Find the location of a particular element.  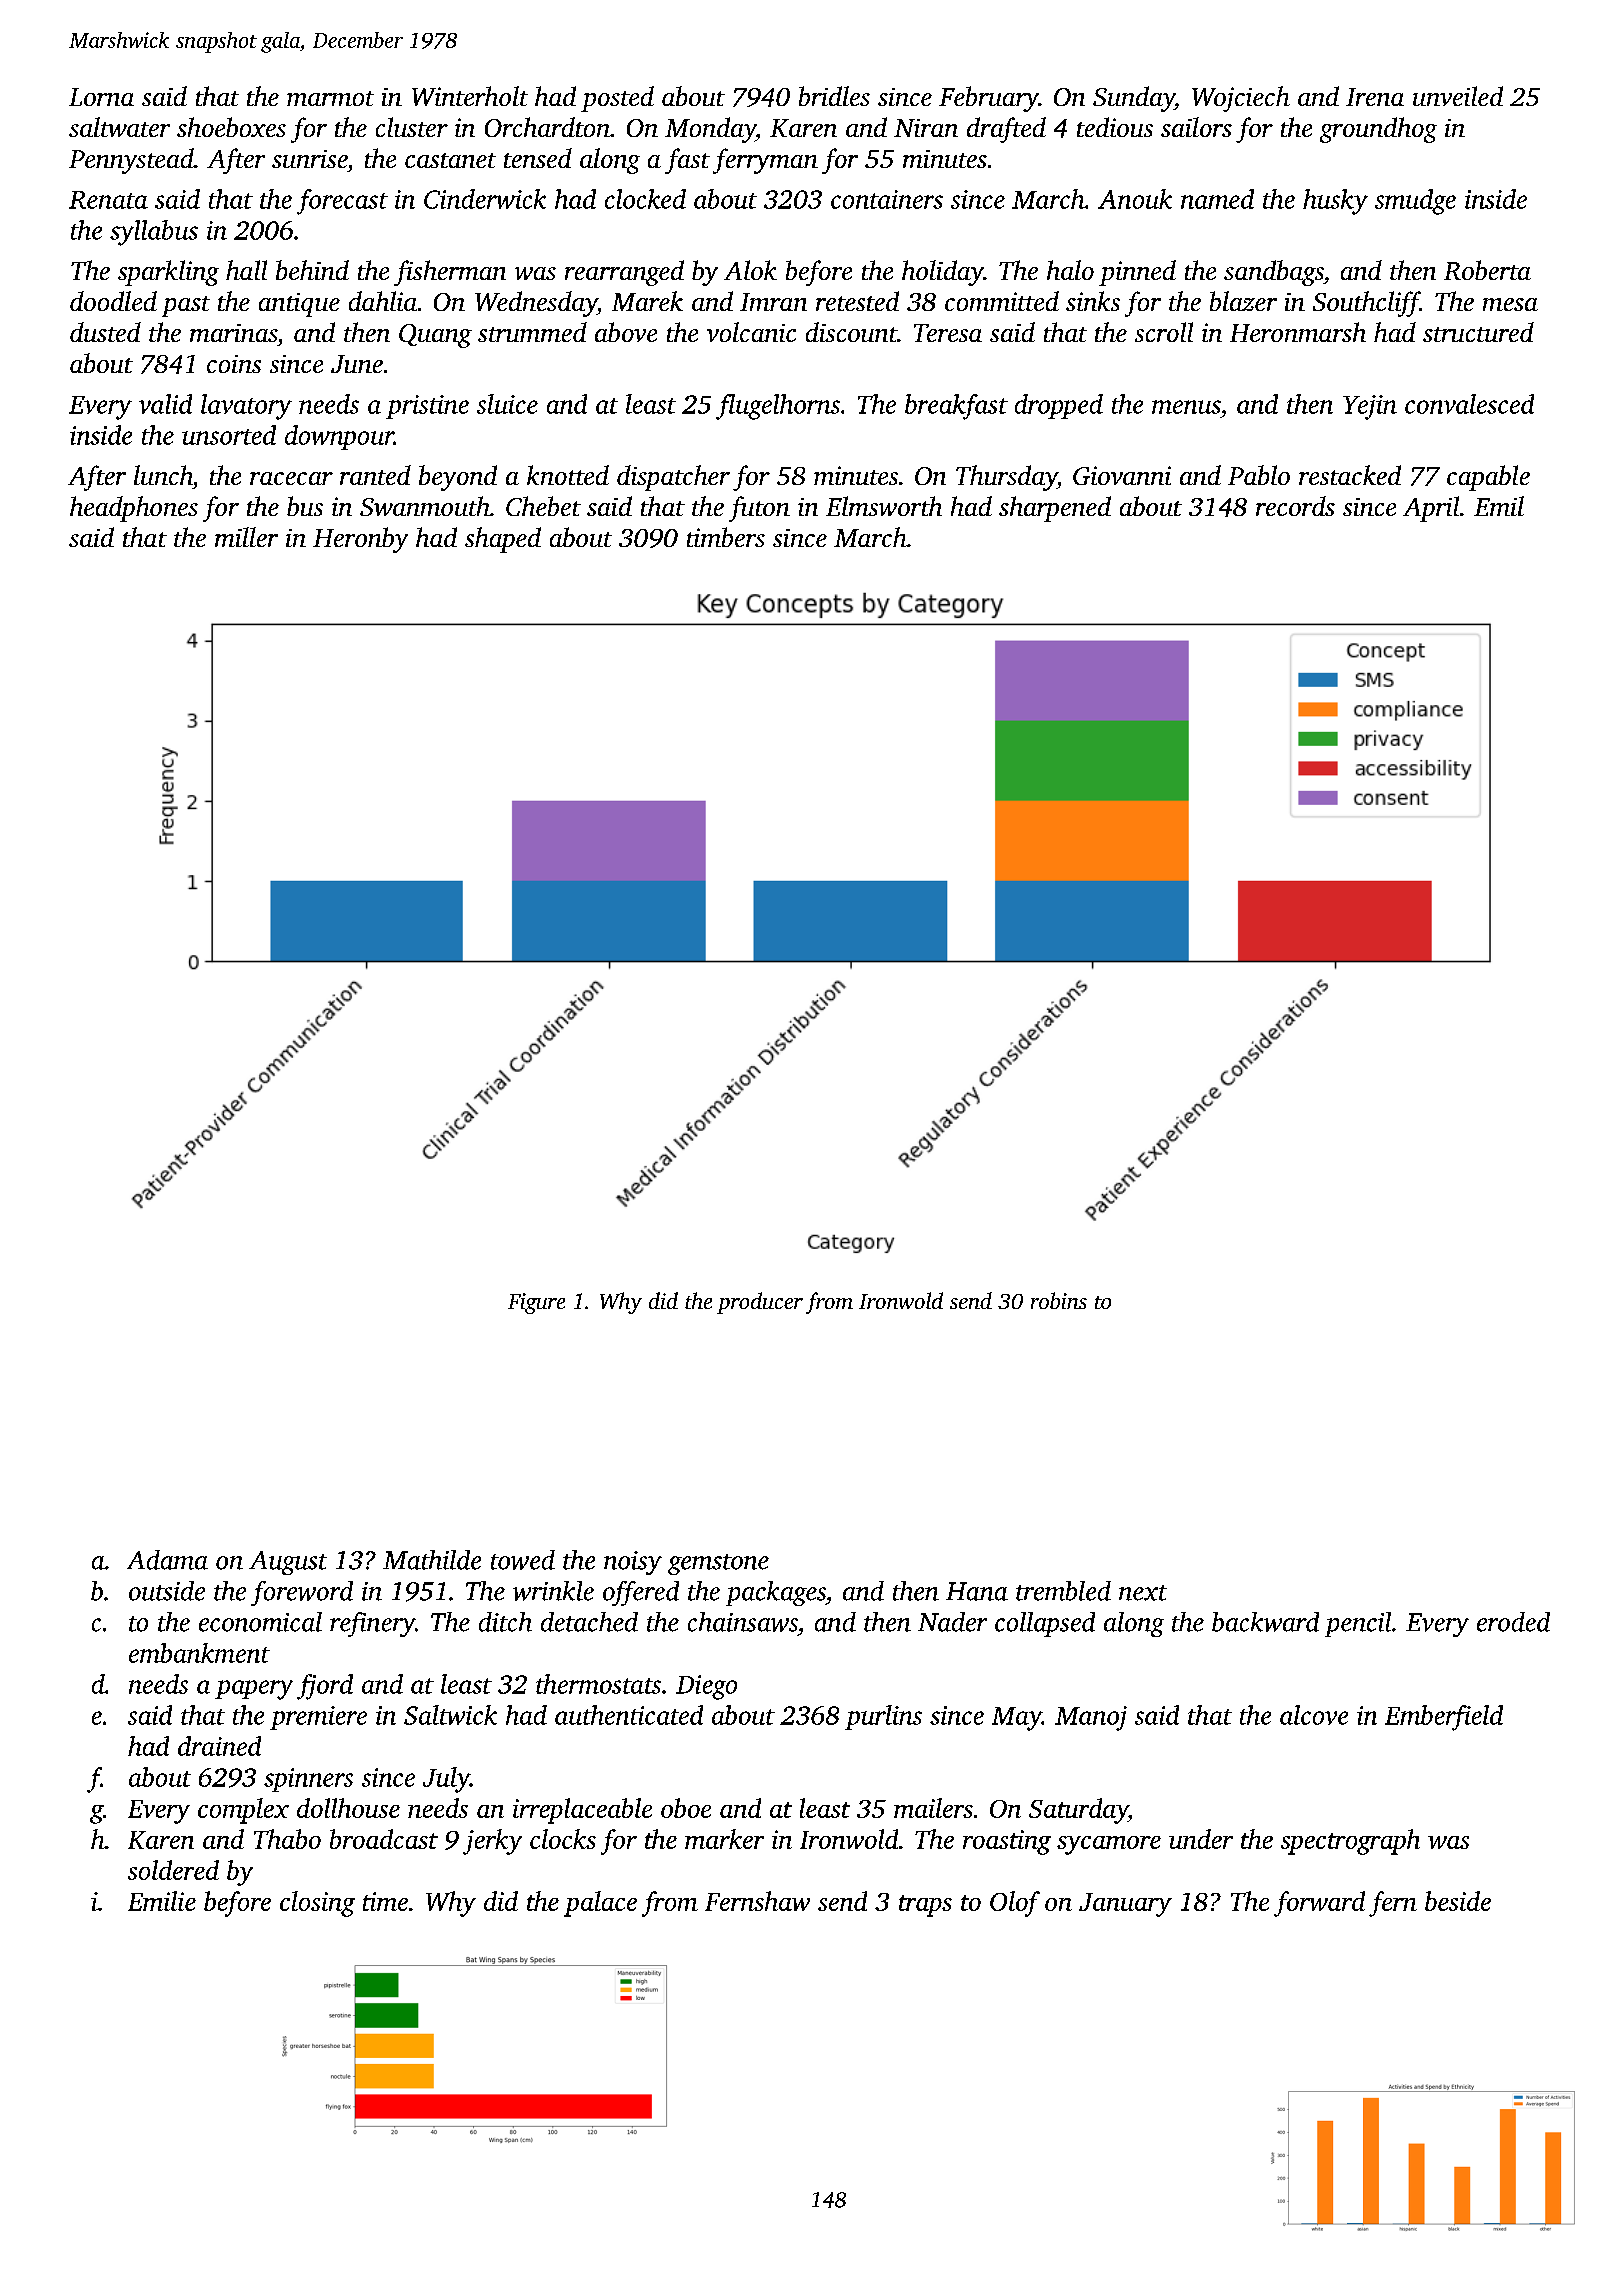

smudge is located at coordinates (1415, 202).
